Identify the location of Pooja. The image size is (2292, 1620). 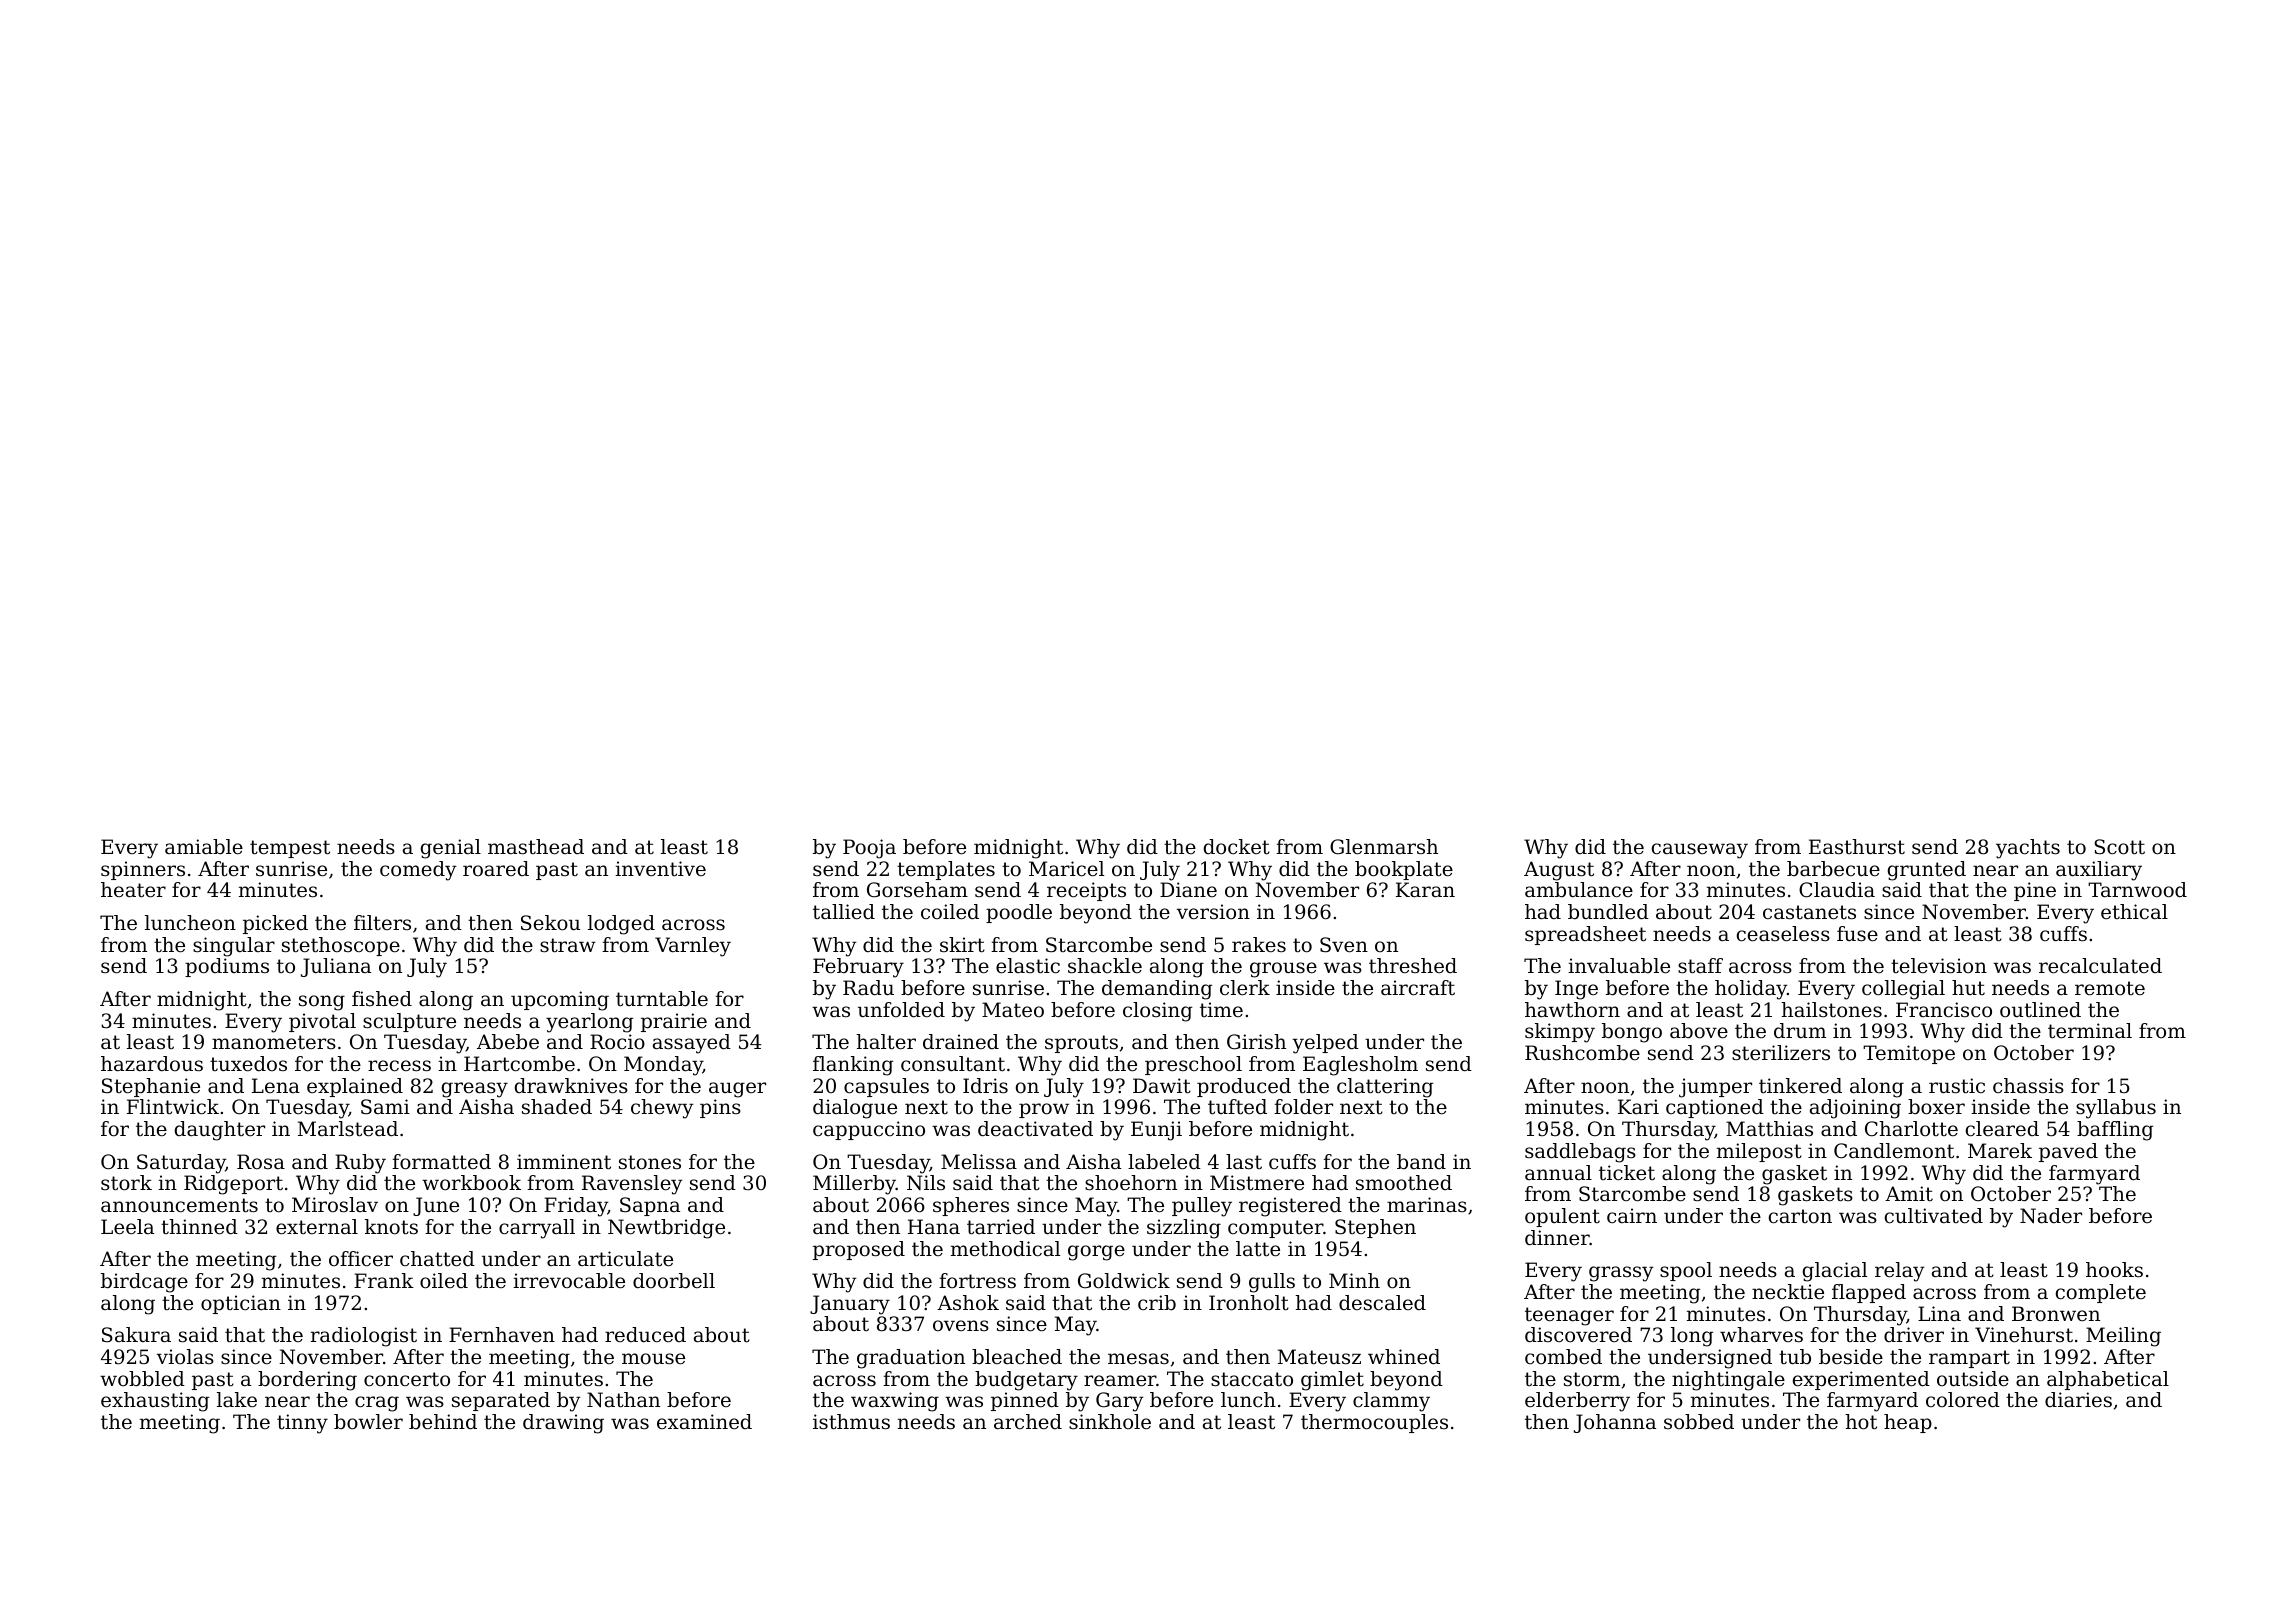
(869, 849).
